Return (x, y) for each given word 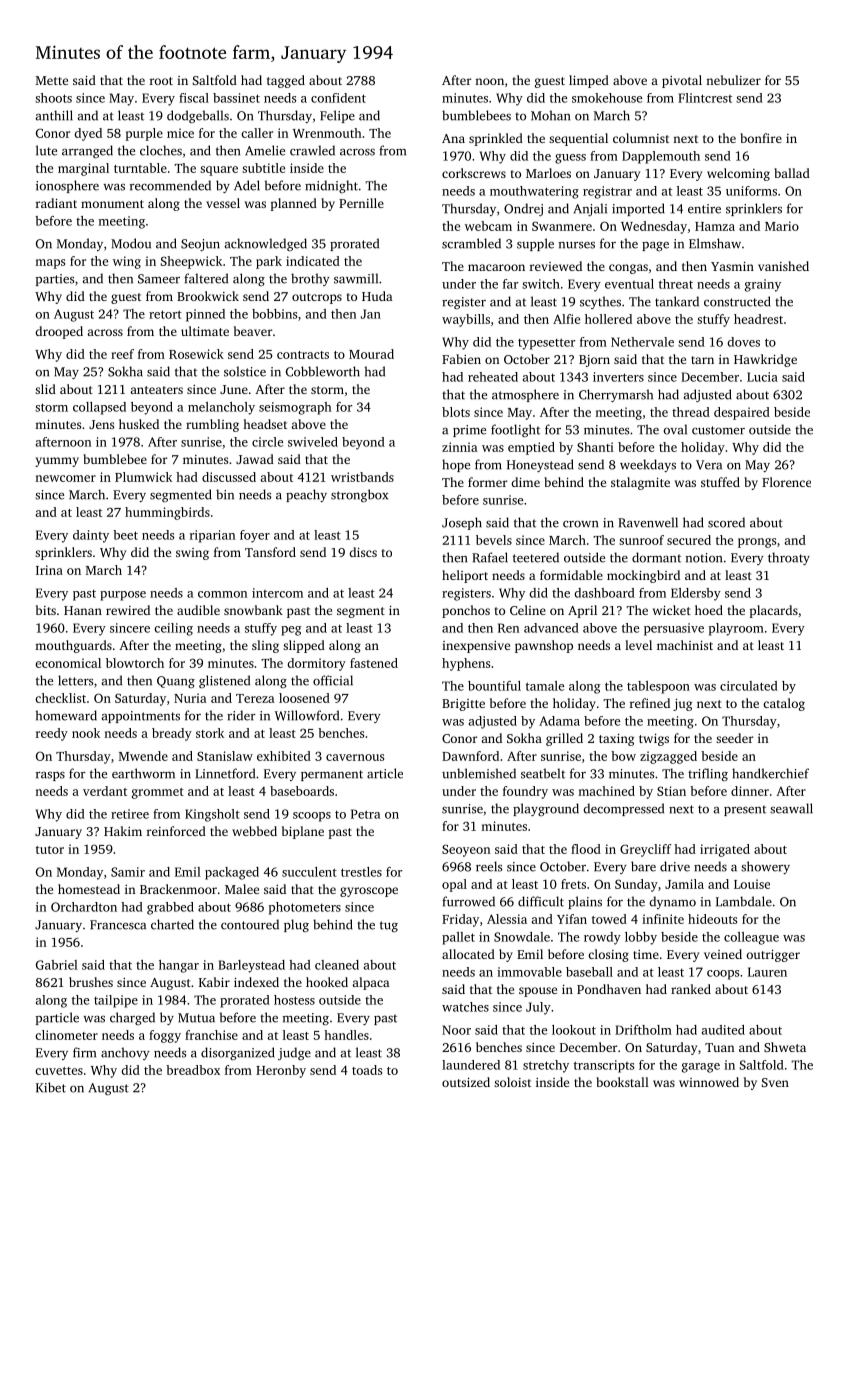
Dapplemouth (661, 157)
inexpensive (476, 647)
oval (675, 429)
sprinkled (496, 139)
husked (139, 424)
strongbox (359, 495)
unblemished (479, 773)
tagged (286, 81)
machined (606, 791)
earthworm (143, 773)
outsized (466, 1082)
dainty (91, 536)
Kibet (51, 1087)
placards (773, 611)
